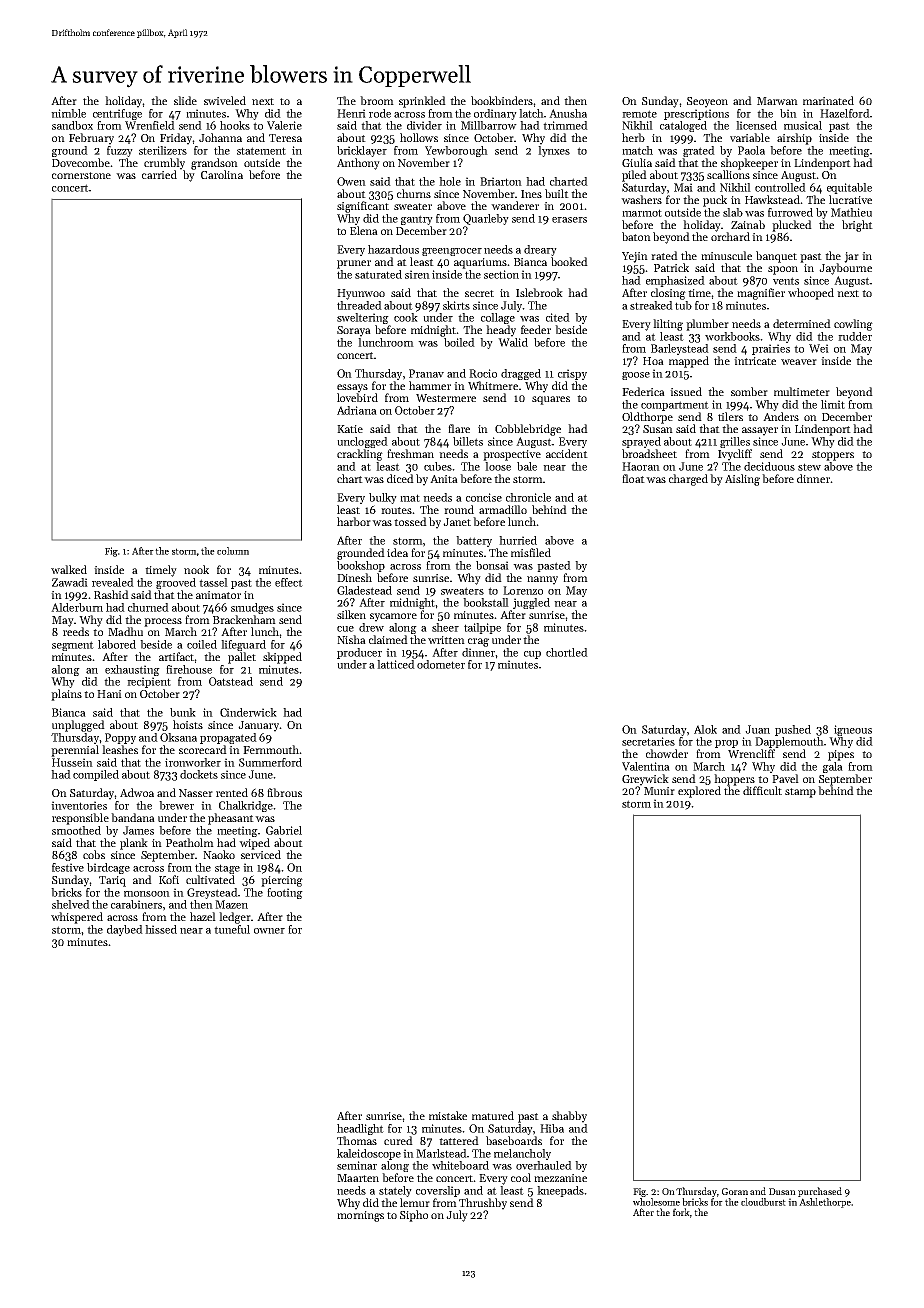  I want to click on shabby, so click(569, 1117).
